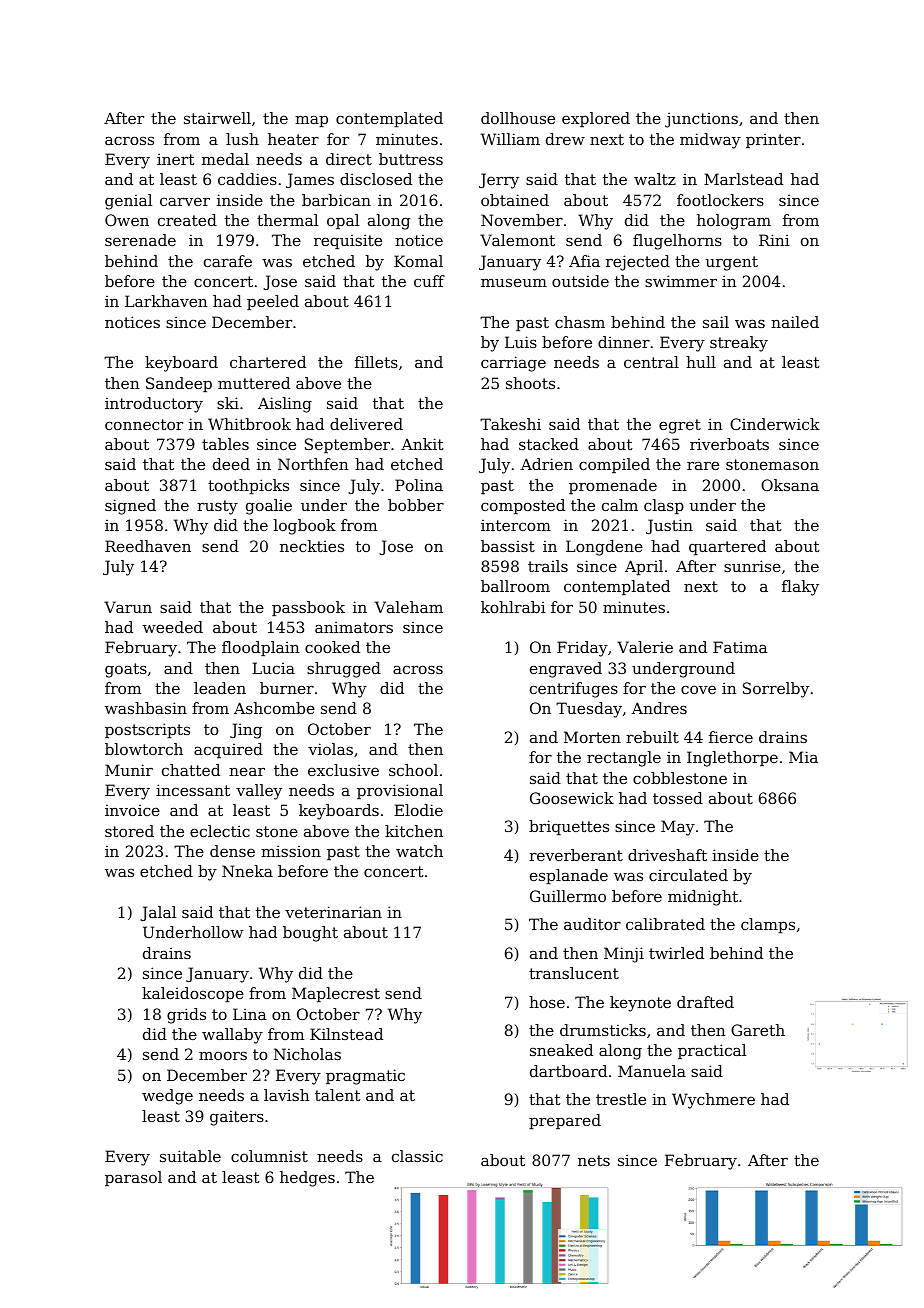 This screenshot has width=924, height=1308. I want to click on pragmatic, so click(365, 1077).
